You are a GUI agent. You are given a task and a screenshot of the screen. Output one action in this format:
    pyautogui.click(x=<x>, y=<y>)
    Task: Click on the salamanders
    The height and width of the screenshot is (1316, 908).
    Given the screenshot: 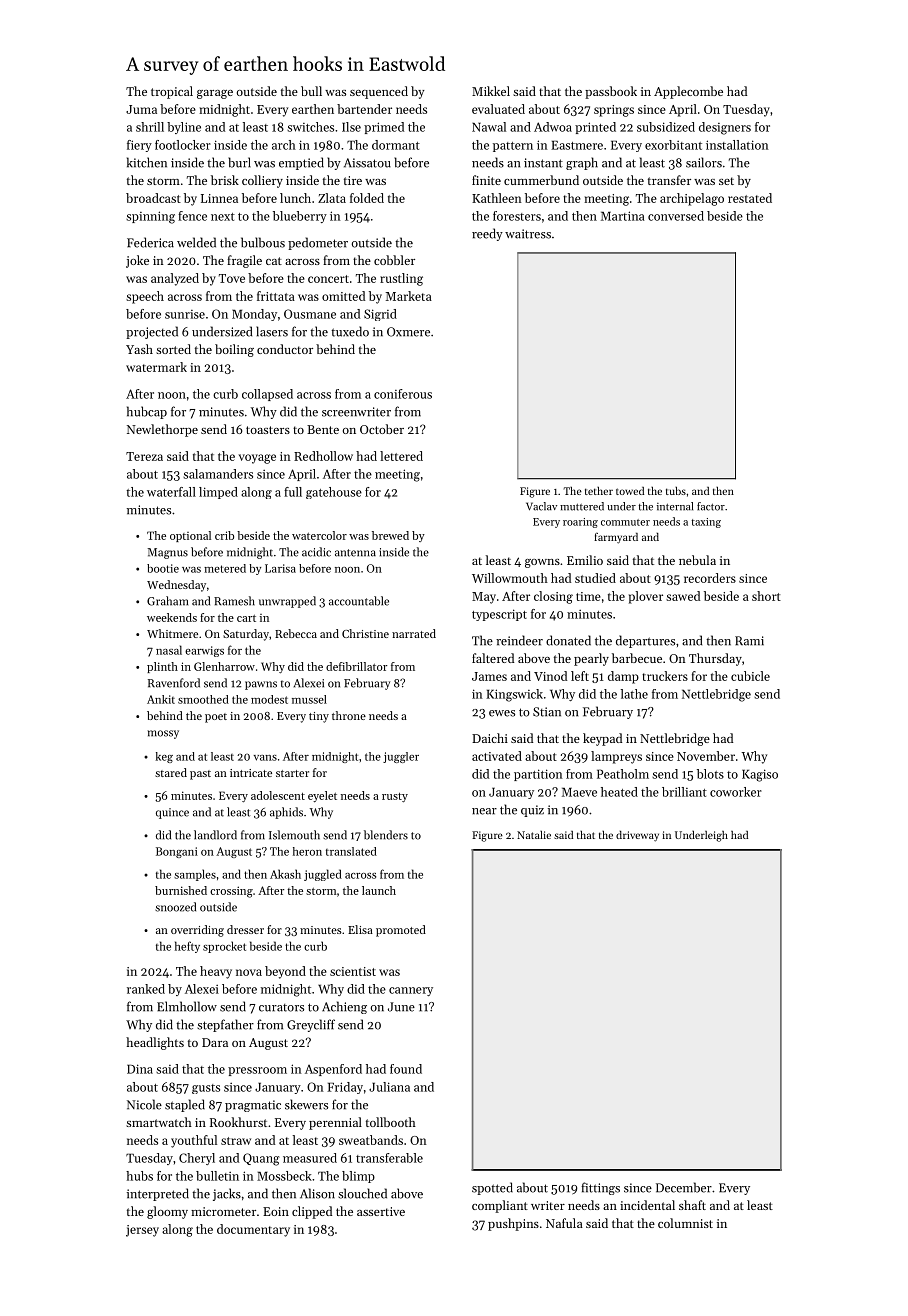 What is the action you would take?
    pyautogui.click(x=218, y=474)
